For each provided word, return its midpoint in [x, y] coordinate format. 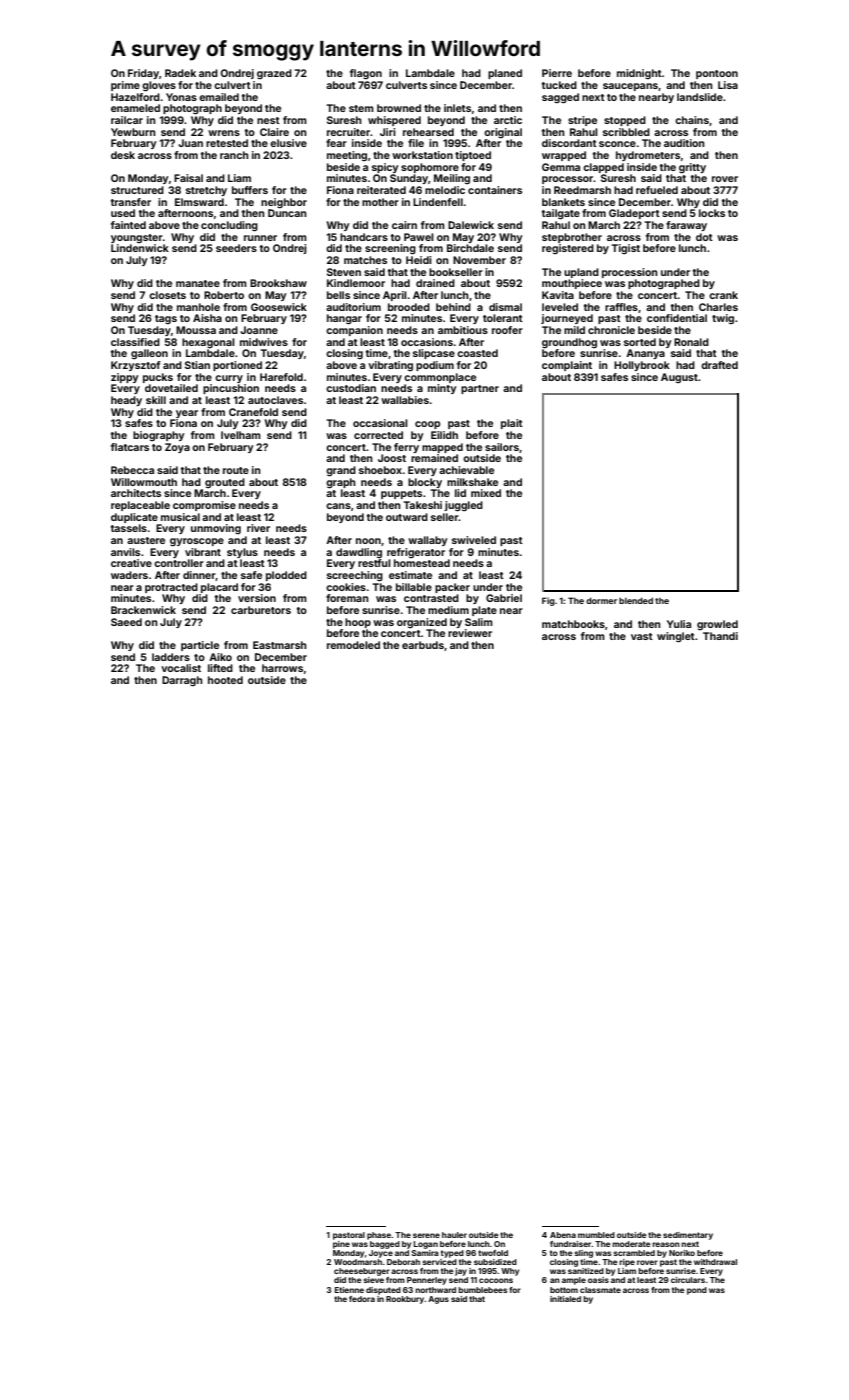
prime [125, 86]
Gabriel [504, 598]
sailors [502, 447]
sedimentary [688, 1236]
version [257, 598]
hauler [454, 1235]
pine [341, 1245]
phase [379, 1236]
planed [505, 74]
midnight [639, 74]
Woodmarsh [358, 1262]
